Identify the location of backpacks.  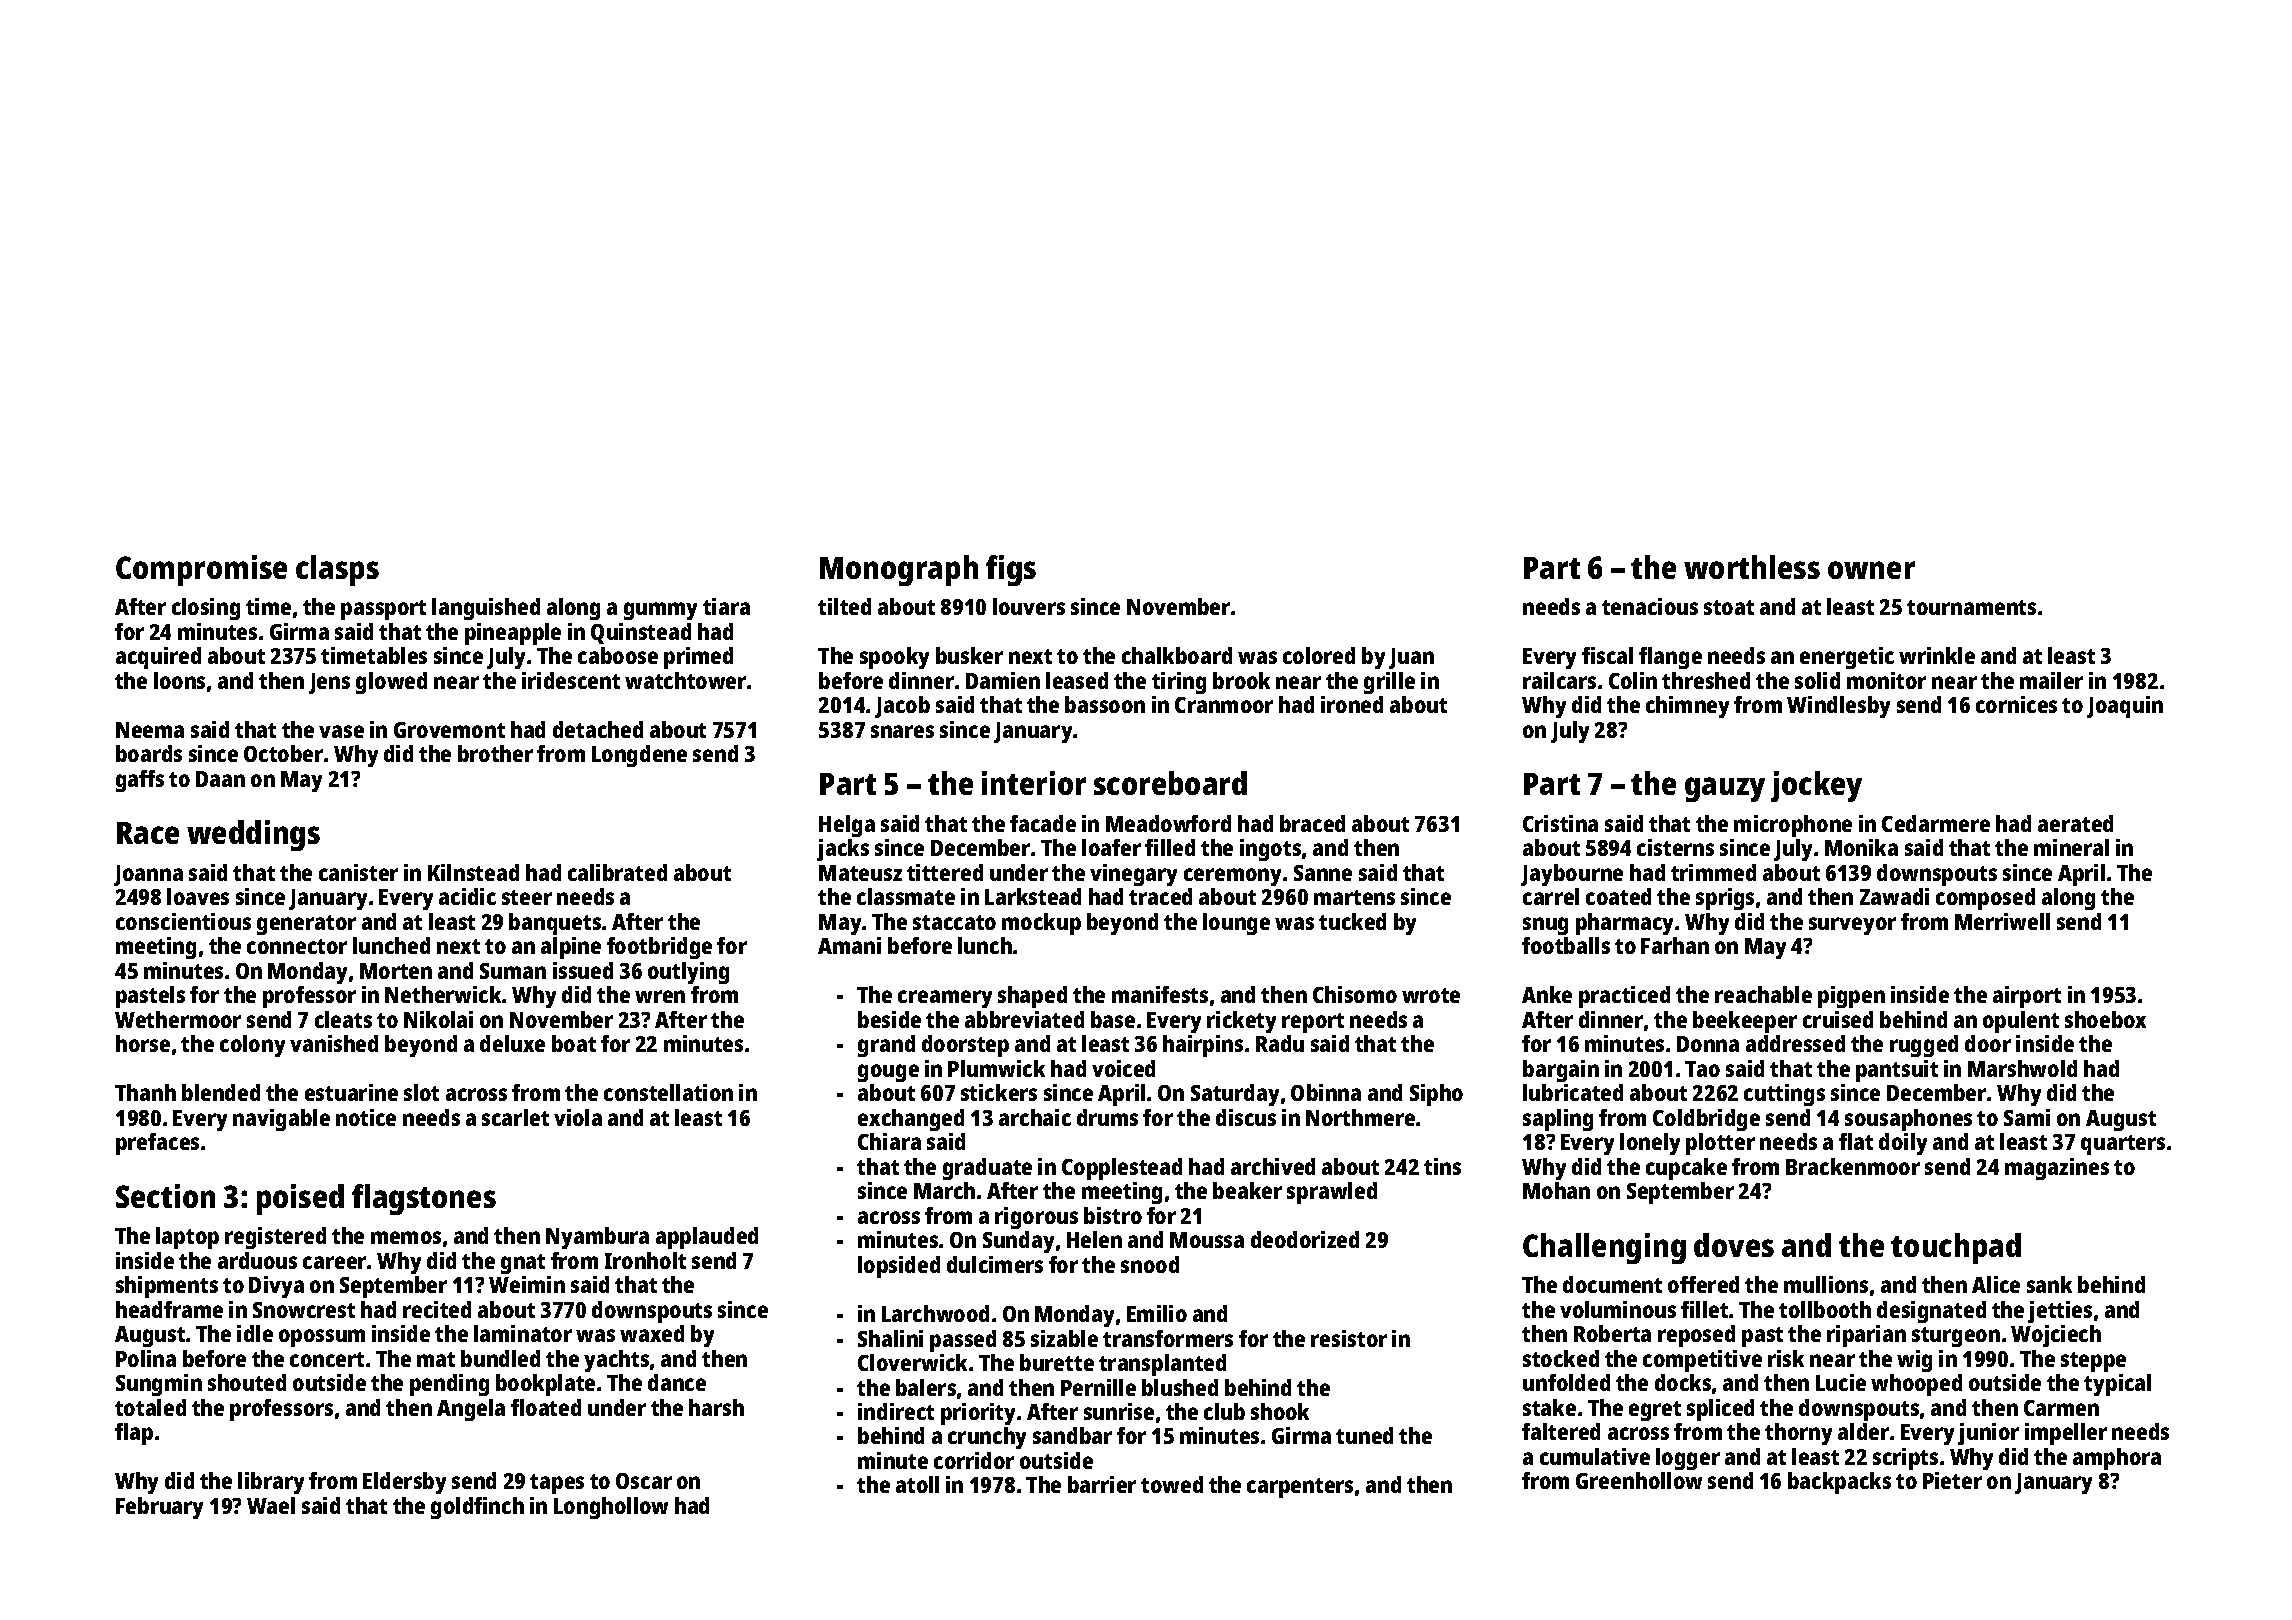
(1839, 1483).
